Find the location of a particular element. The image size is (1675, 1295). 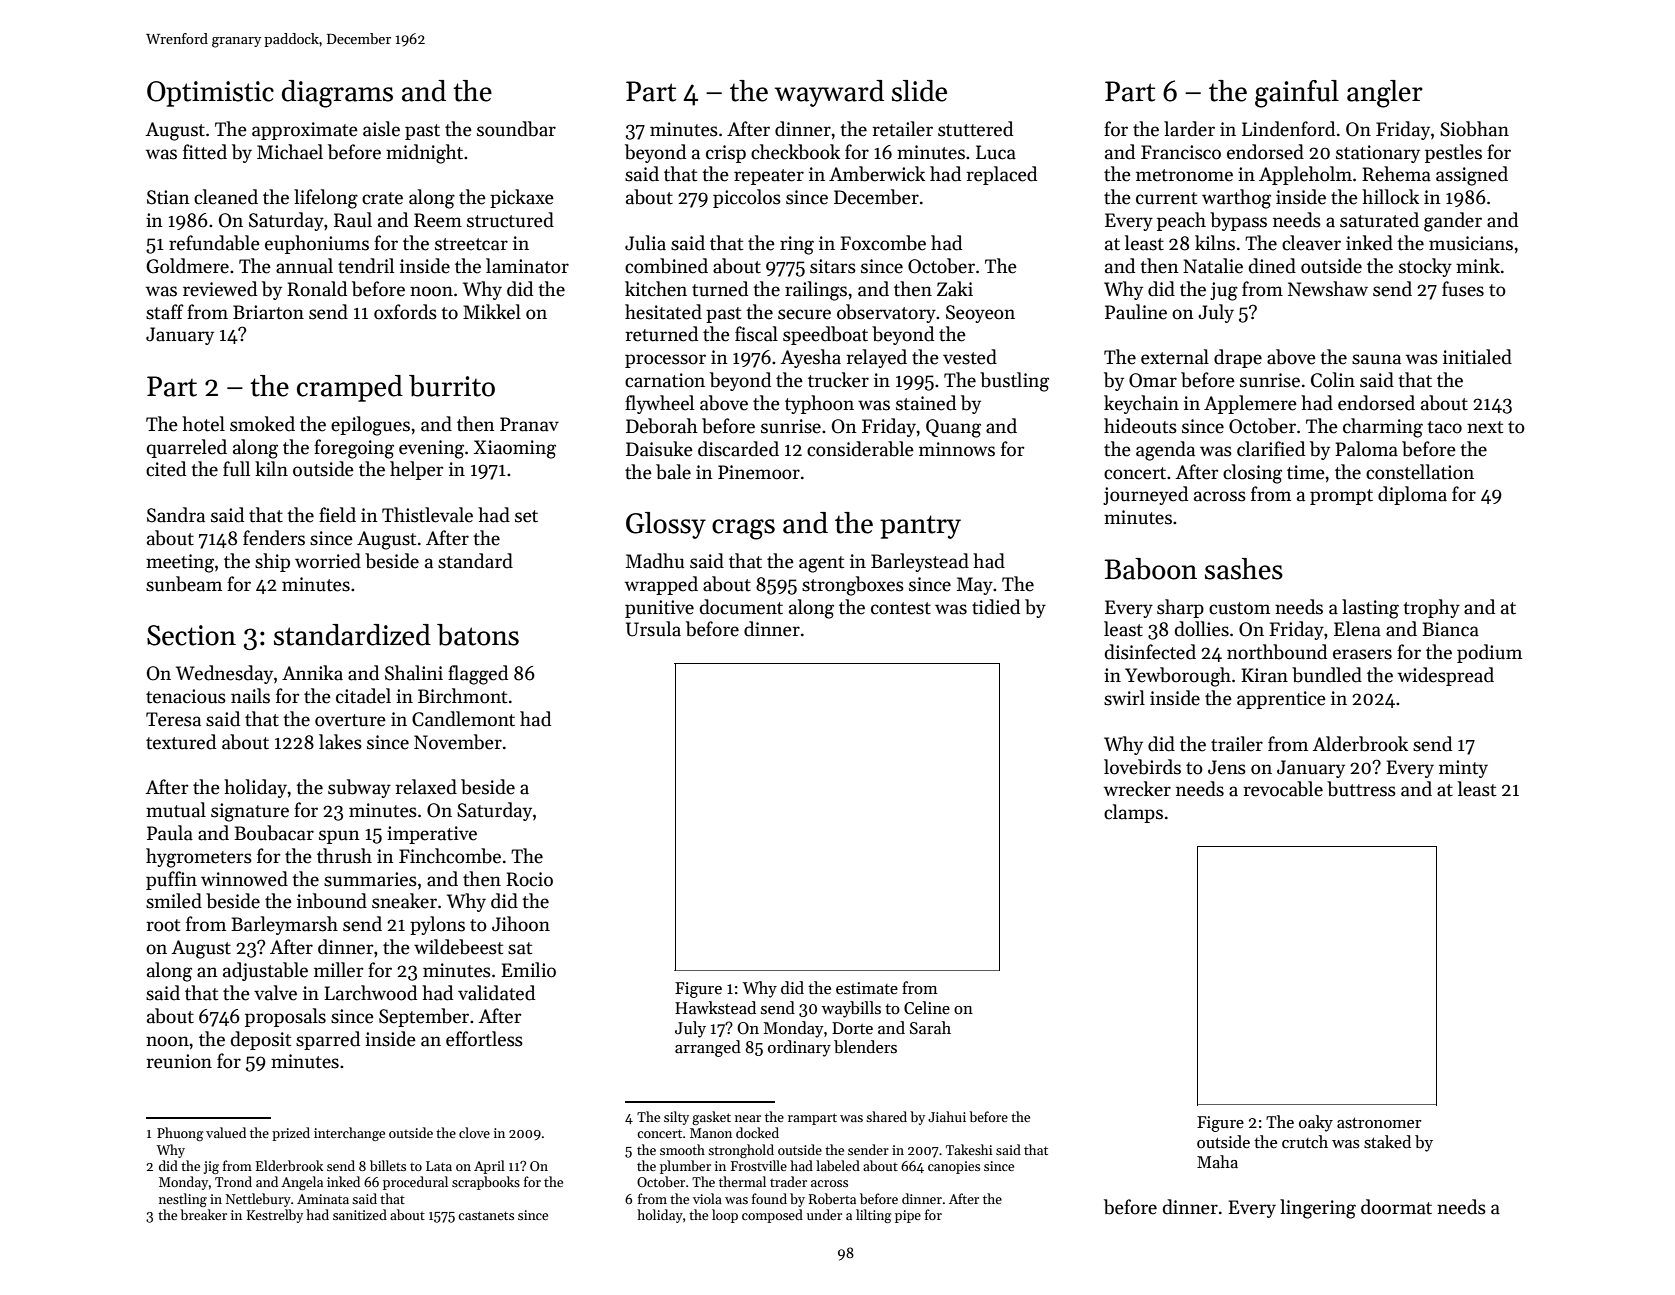

clamps is located at coordinates (1133, 813).
